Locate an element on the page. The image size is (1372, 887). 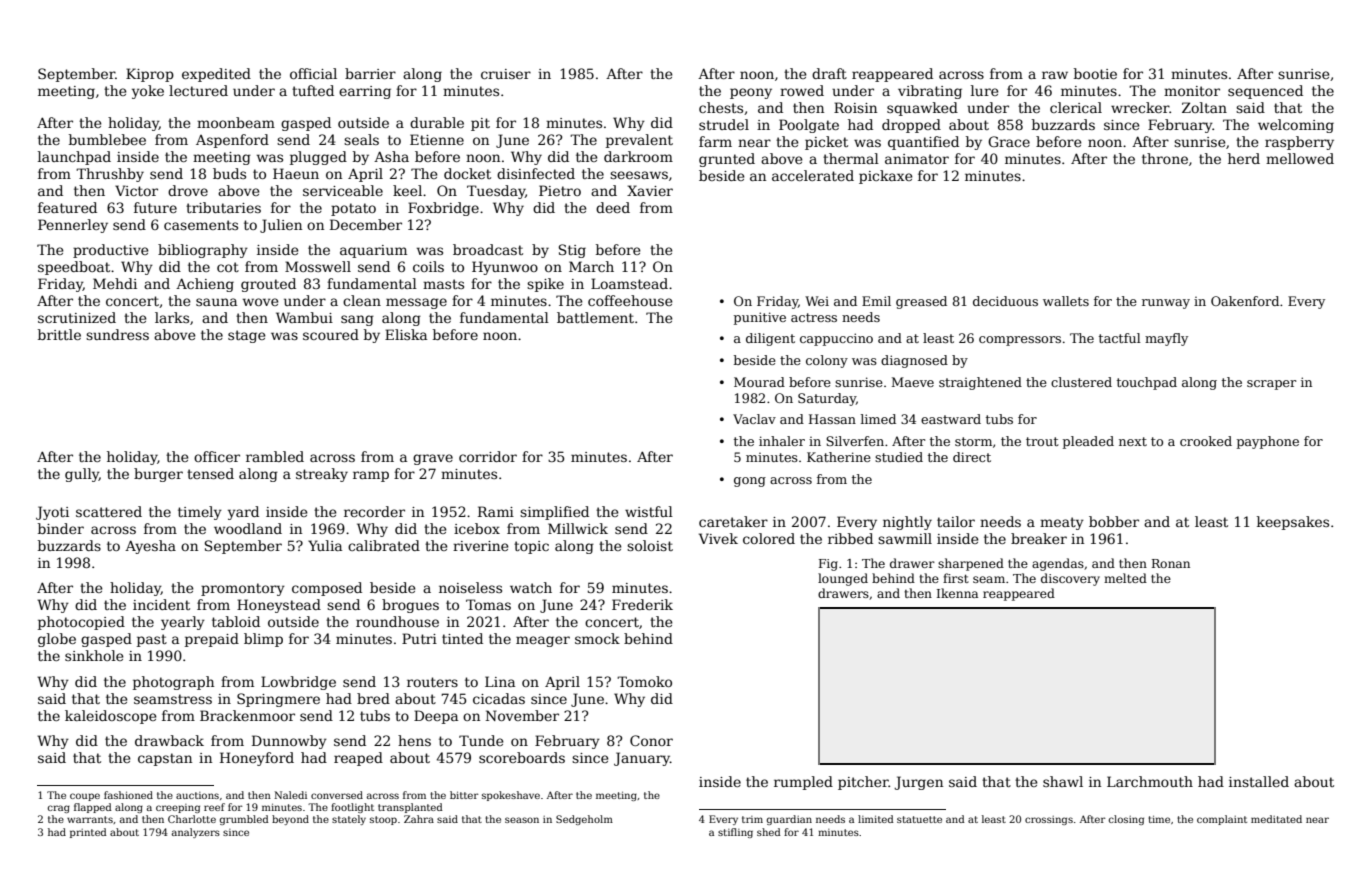
guardian is located at coordinates (789, 820).
